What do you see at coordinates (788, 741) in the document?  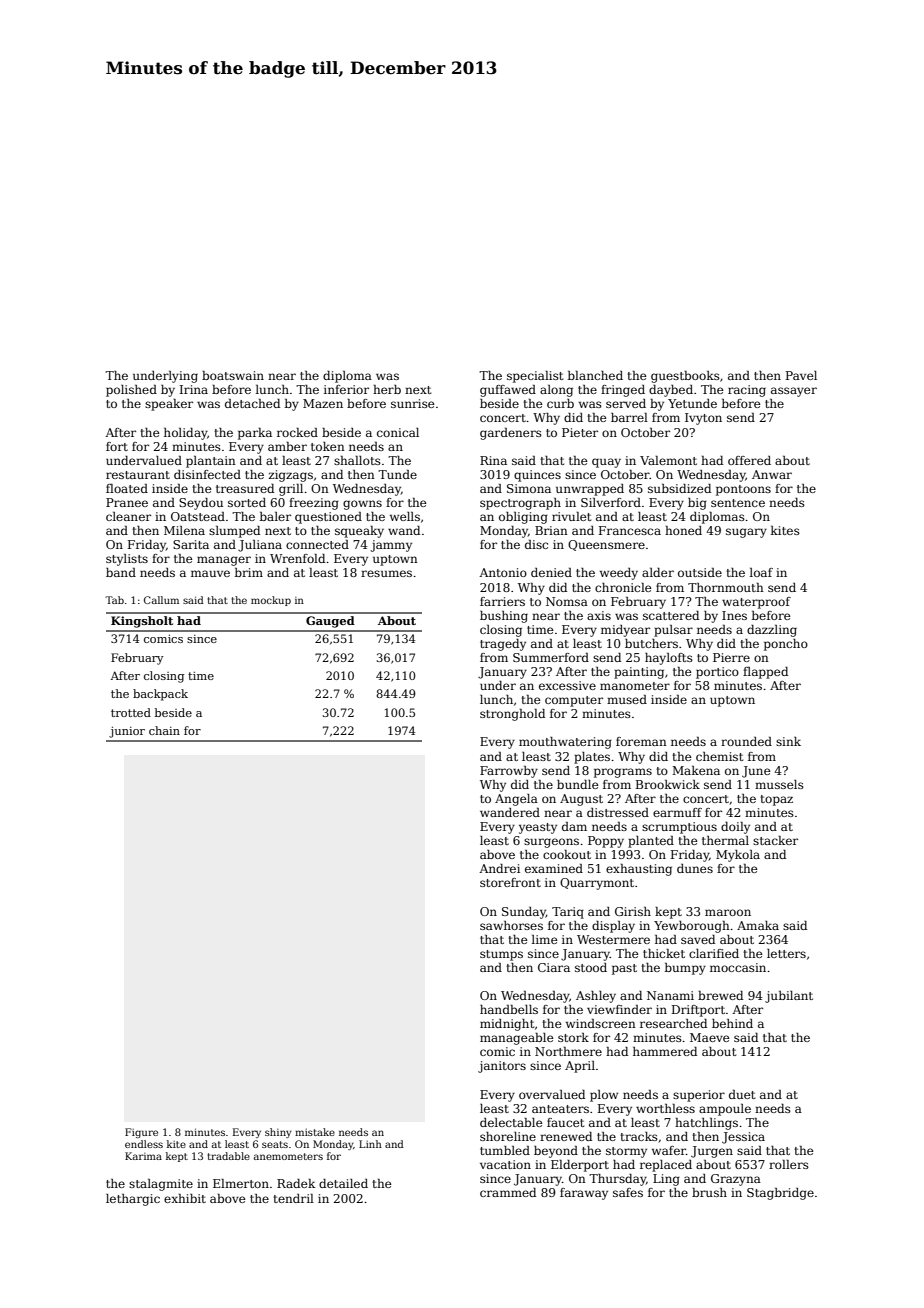 I see `sink` at bounding box center [788, 741].
